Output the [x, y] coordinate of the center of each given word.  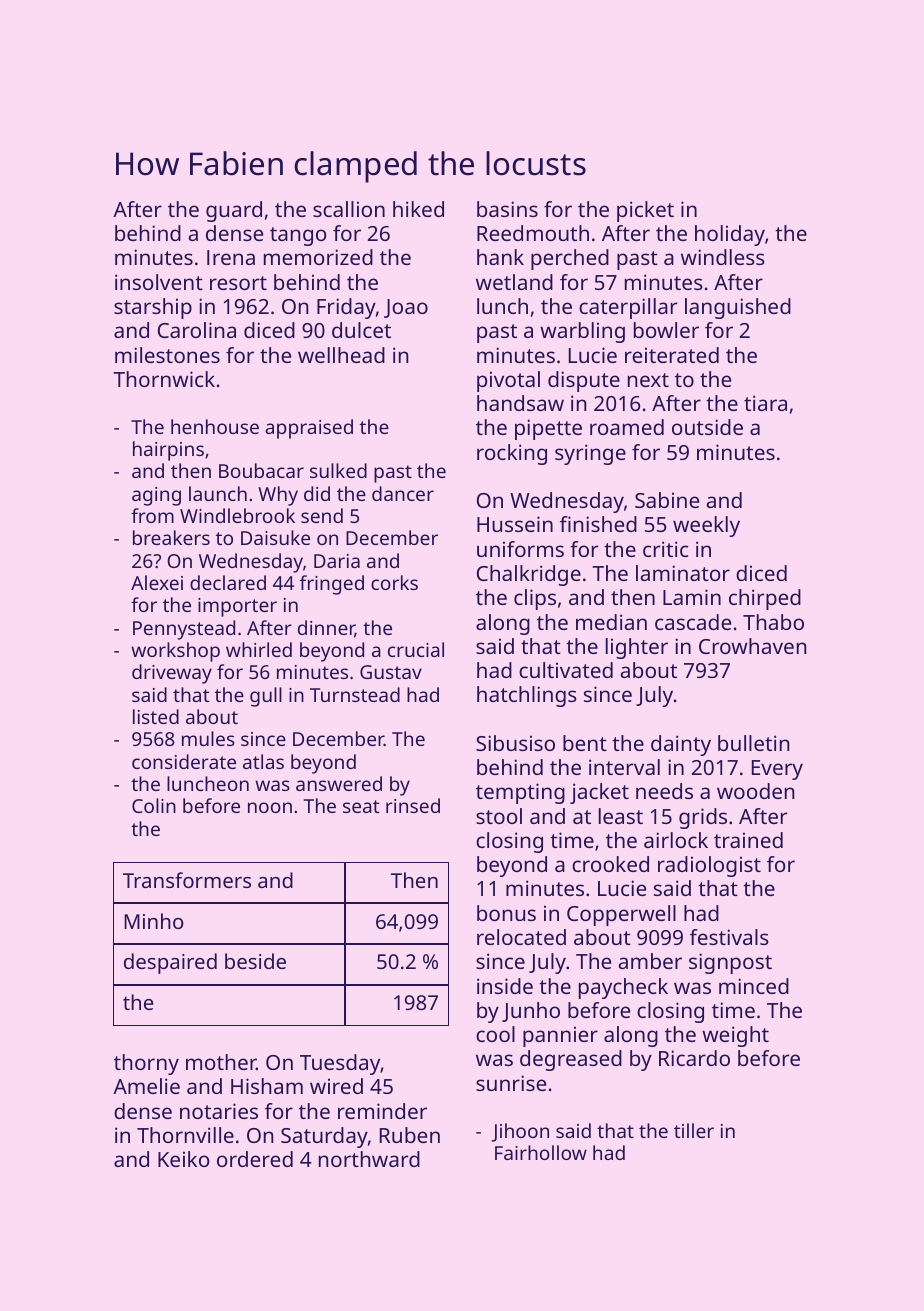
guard [234, 211]
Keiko [184, 1159]
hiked [418, 209]
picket [645, 211]
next [648, 380]
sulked [338, 470]
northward [369, 1159]
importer [237, 607]
